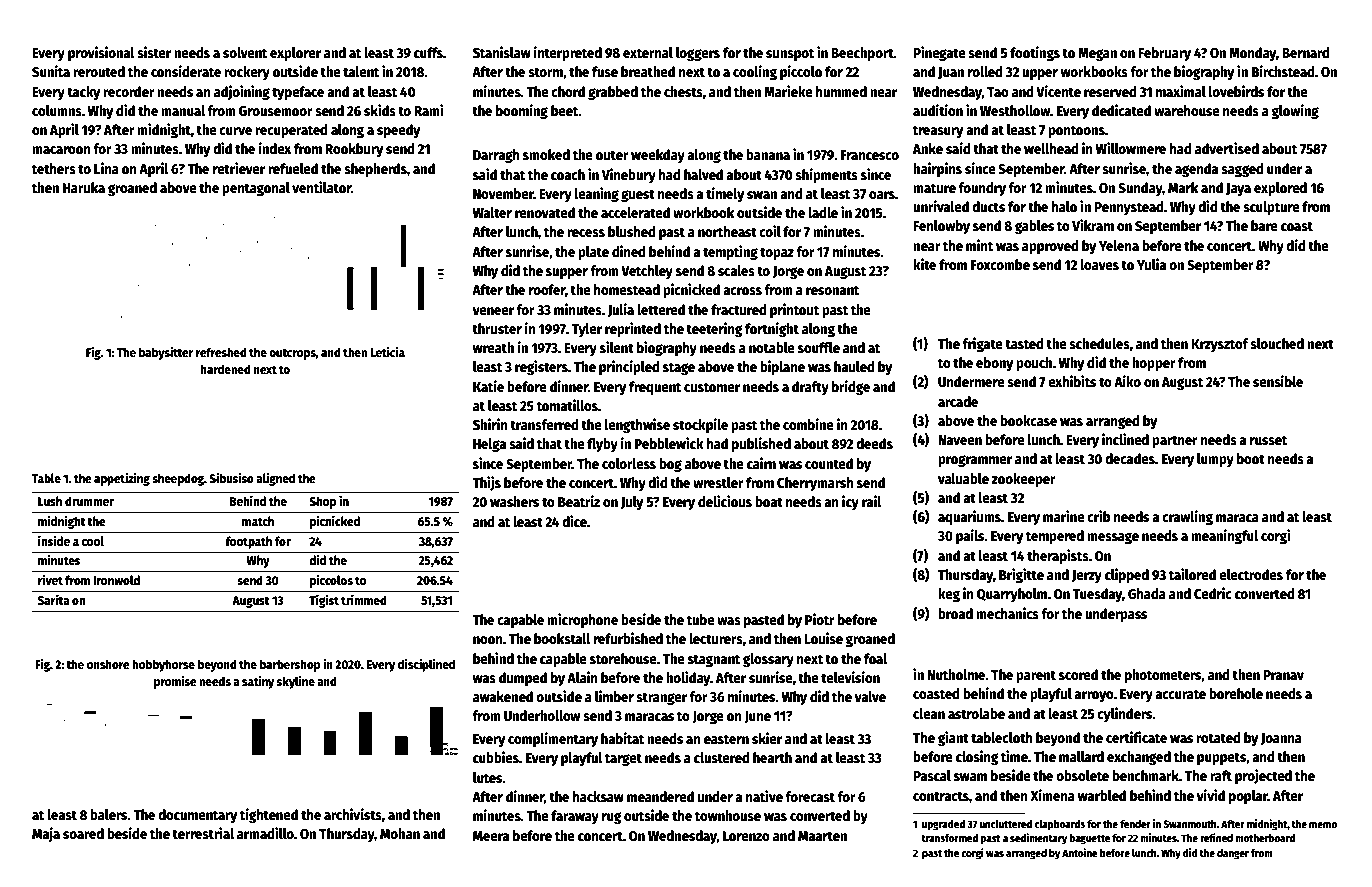 The image size is (1372, 887). I want to click on delicious, so click(725, 501).
